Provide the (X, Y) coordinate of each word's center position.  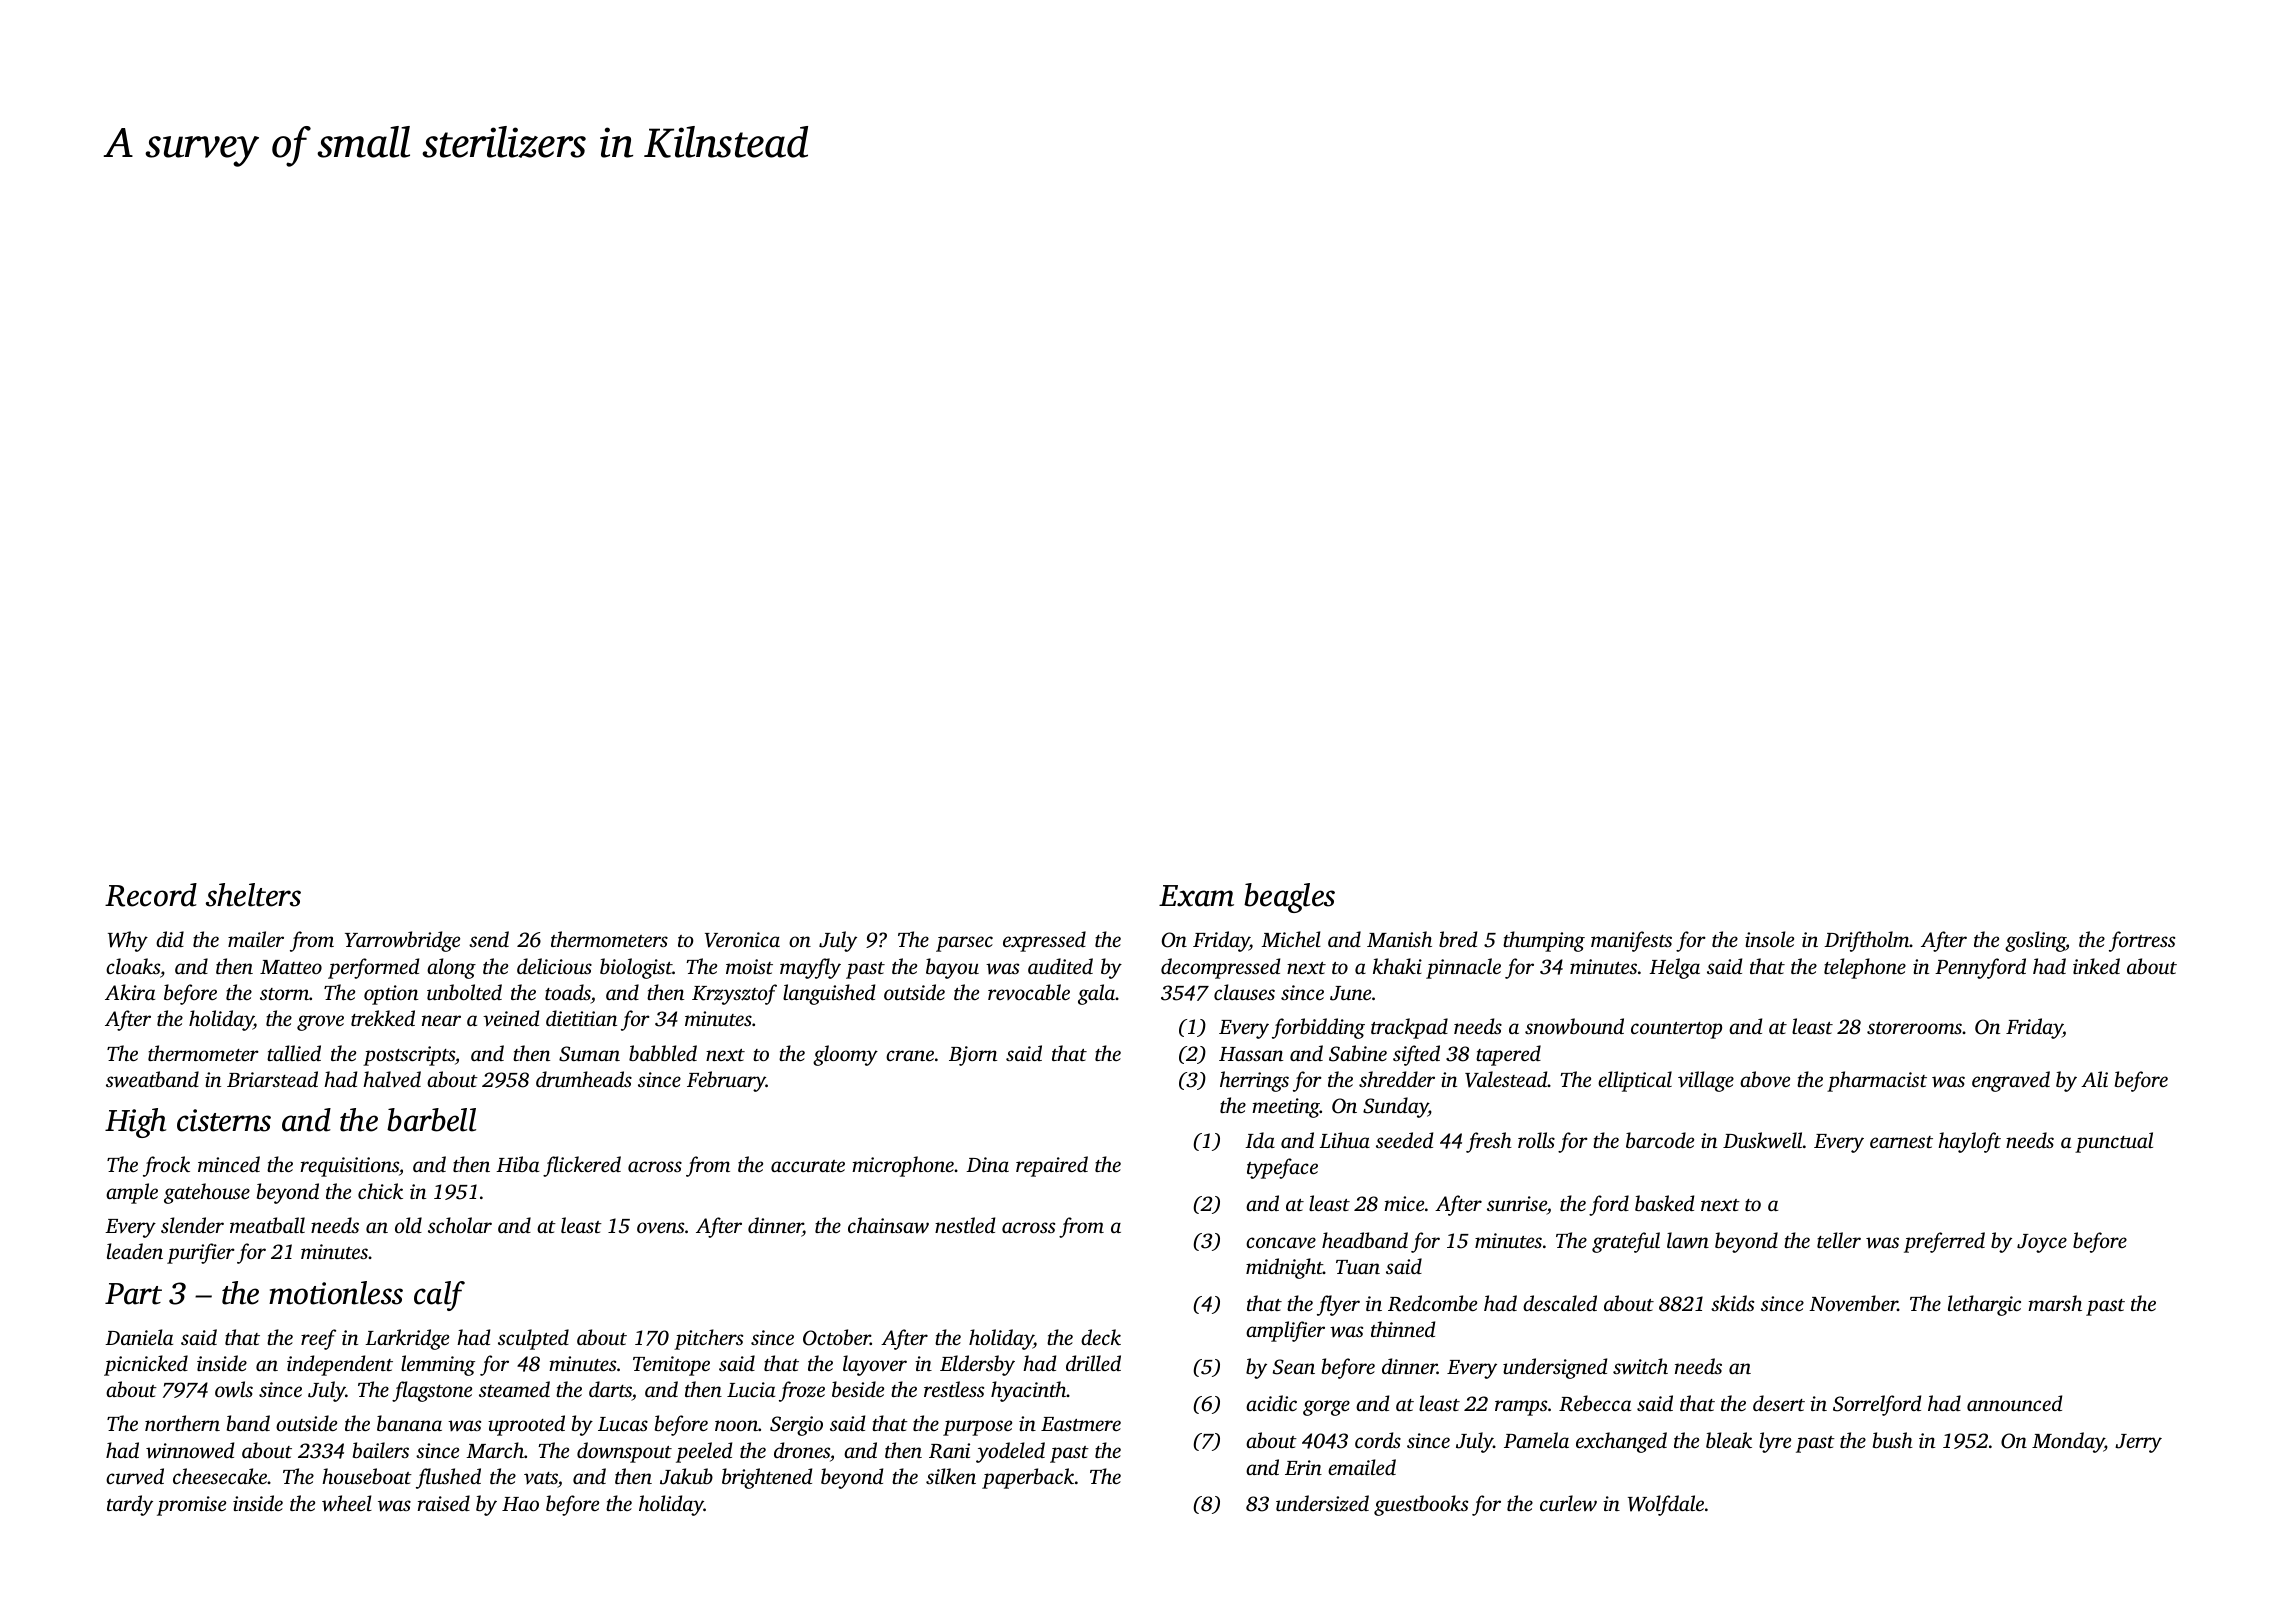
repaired (1052, 1166)
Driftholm (1867, 941)
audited (1060, 966)
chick (380, 1191)
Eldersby (977, 1365)
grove (320, 1023)
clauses (1244, 992)
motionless (336, 1293)
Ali (2094, 1079)
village (1706, 1081)
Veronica (742, 940)
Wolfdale (1666, 1505)
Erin (1303, 1467)
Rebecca (1595, 1403)
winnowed (190, 1450)
